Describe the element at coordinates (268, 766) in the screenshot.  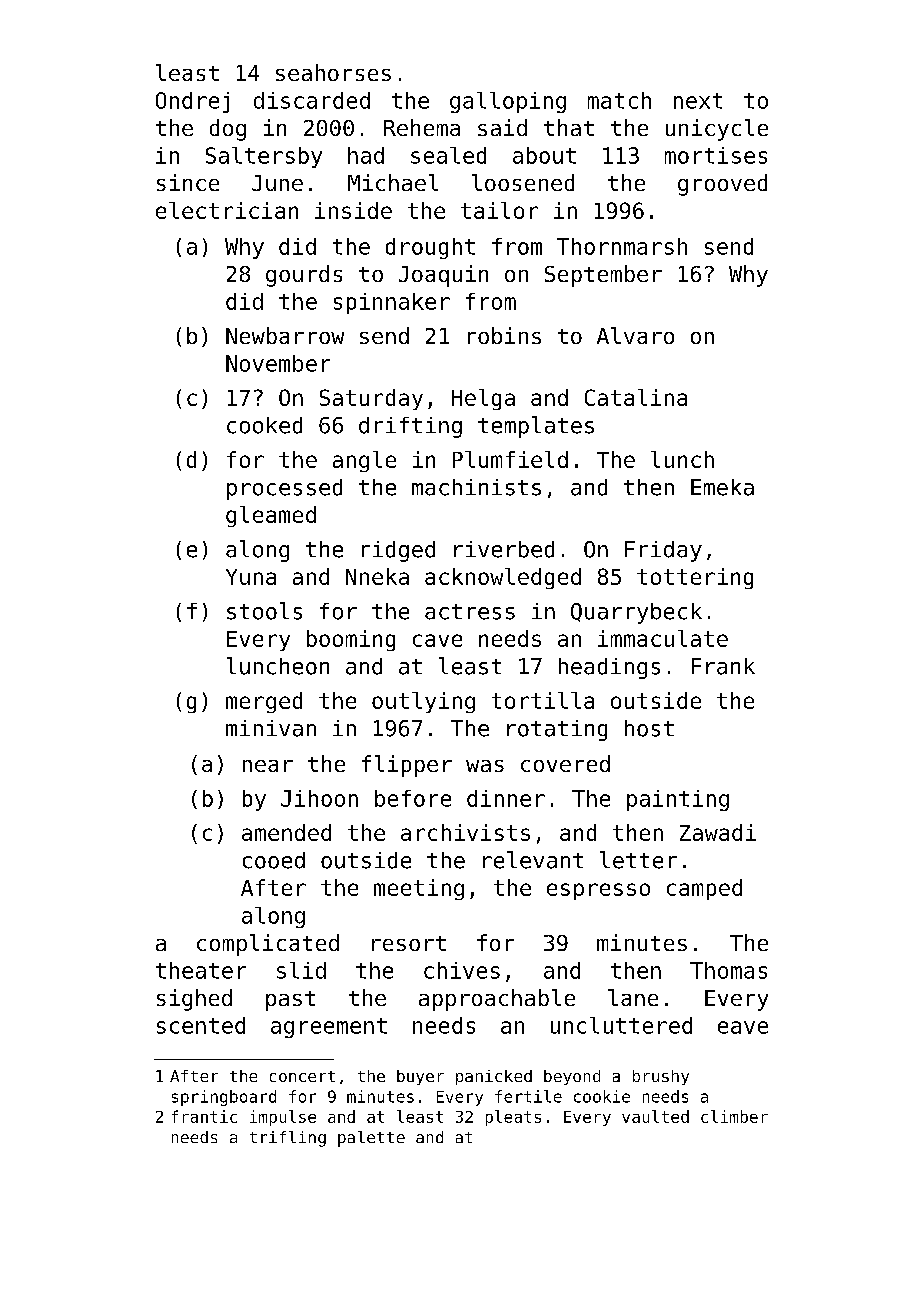
I see `near` at that location.
